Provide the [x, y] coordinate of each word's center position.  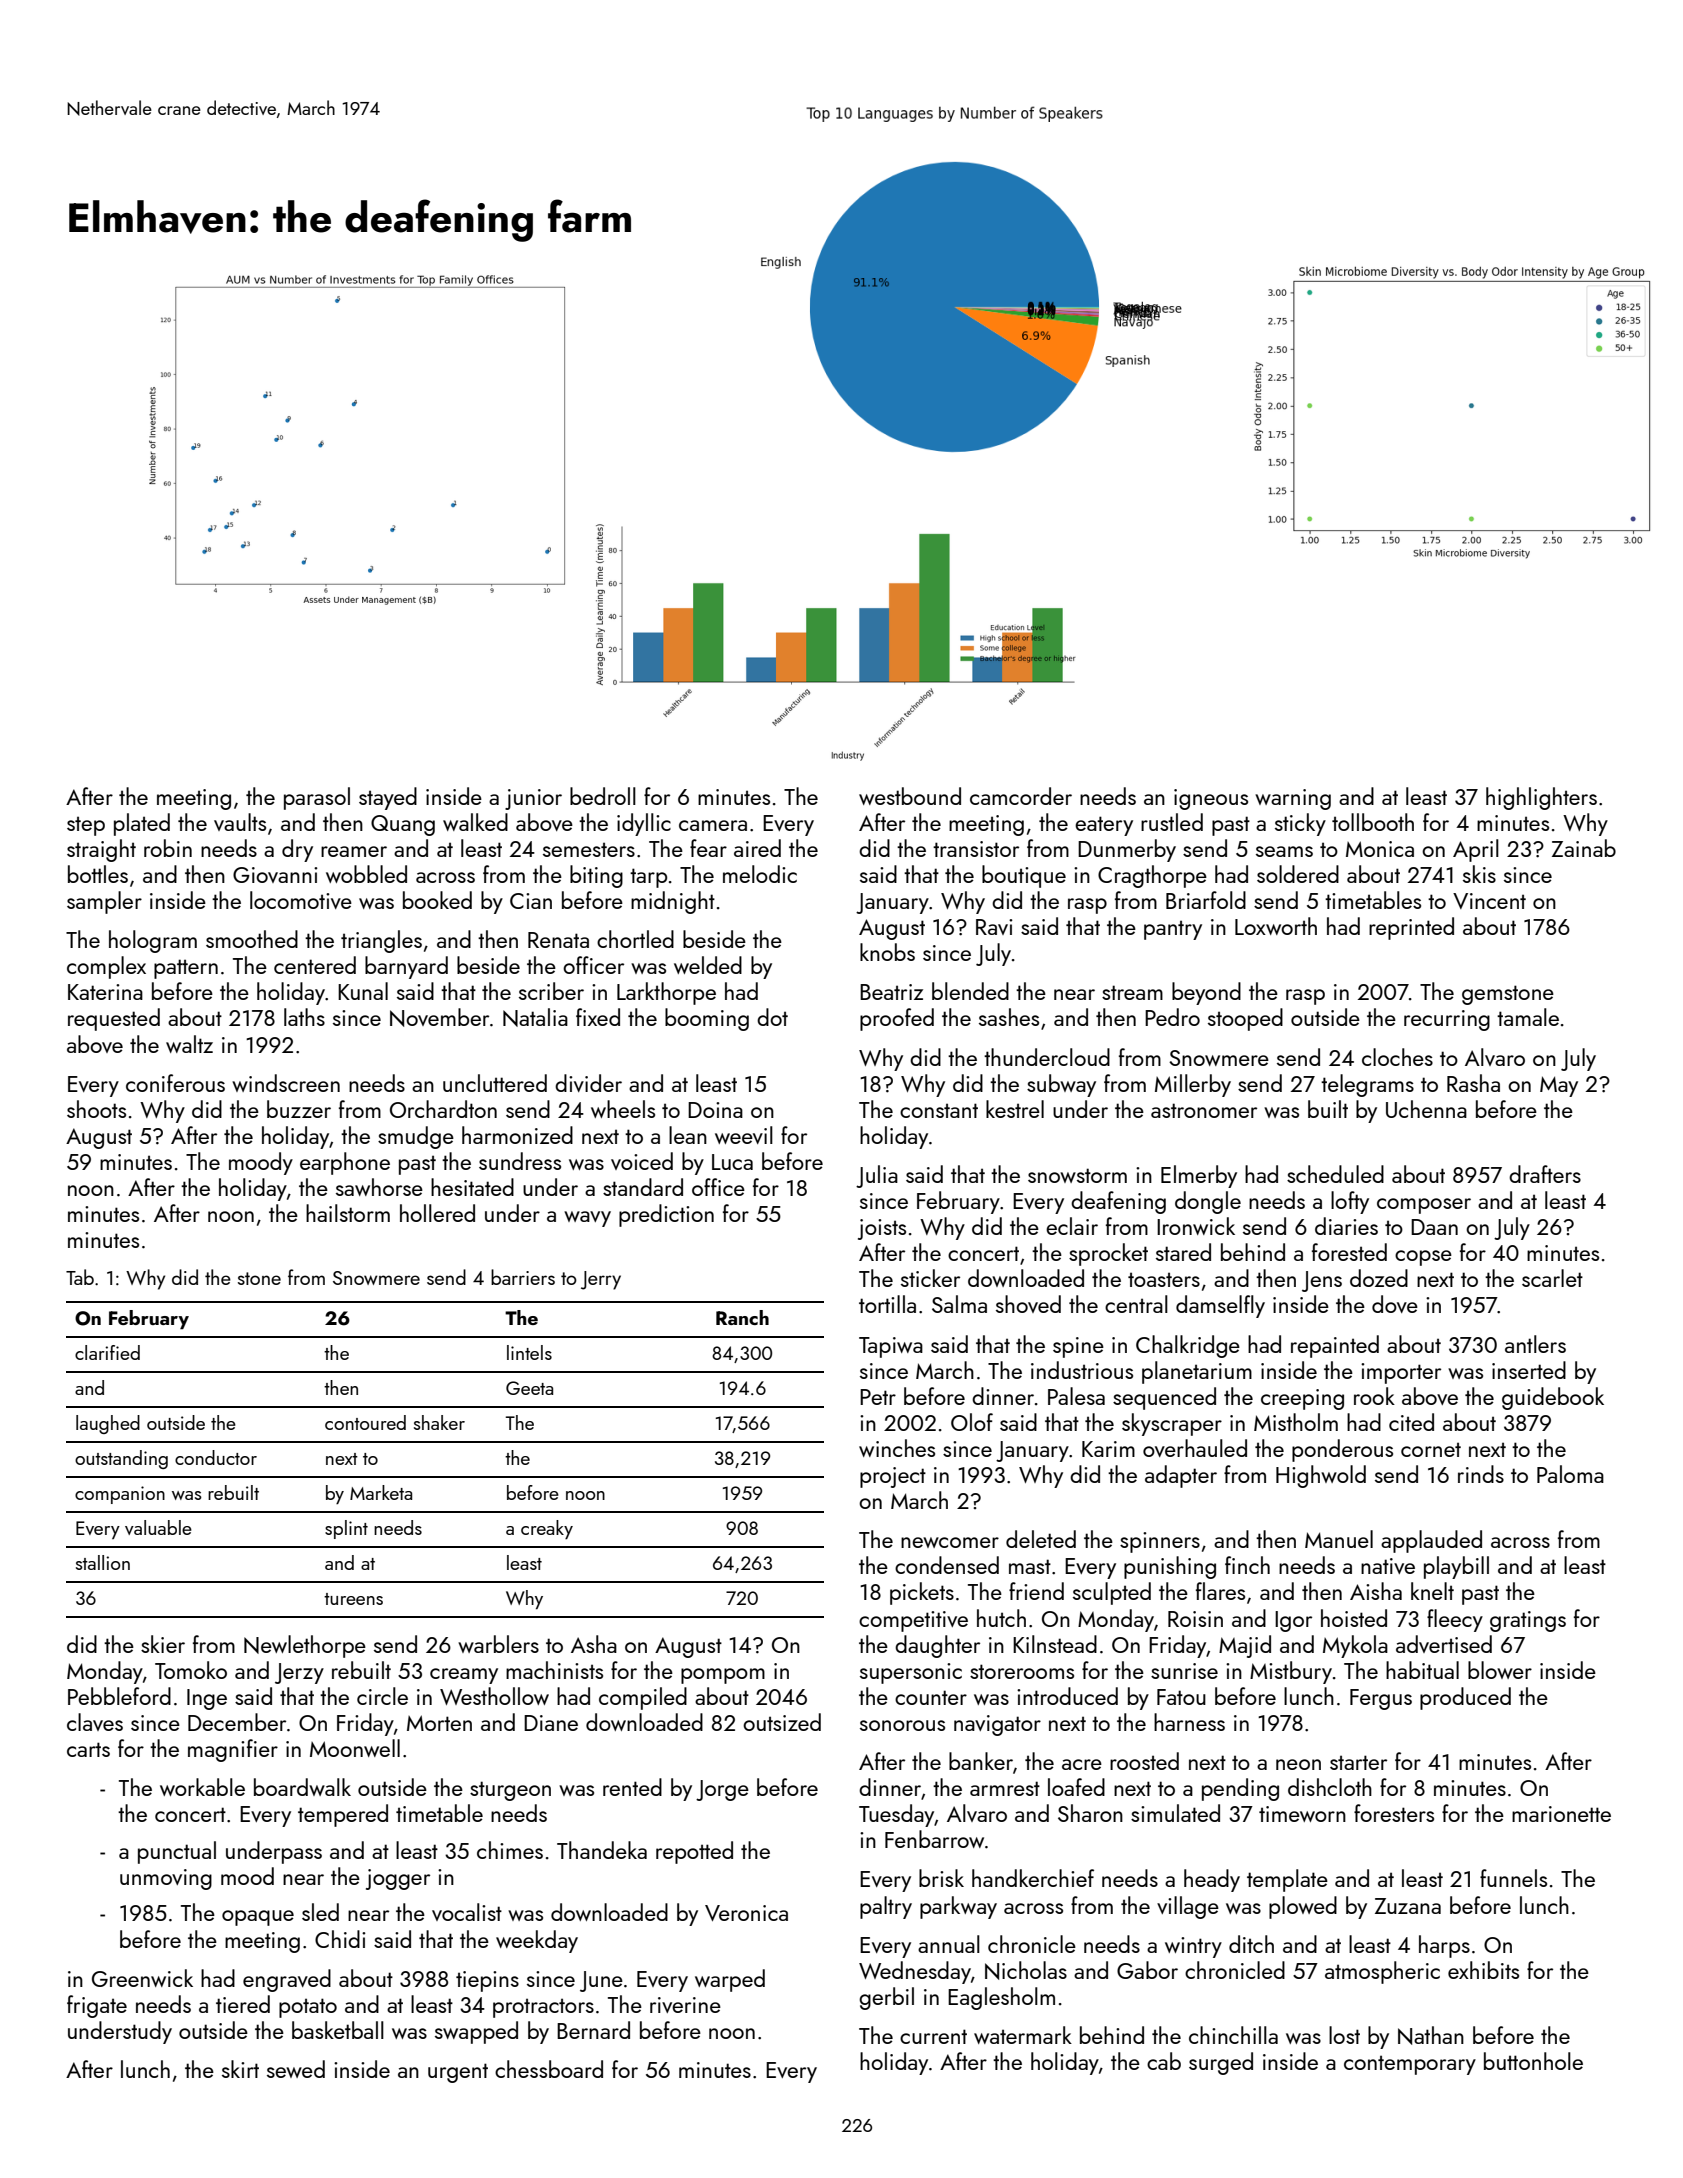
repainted [1335, 1346]
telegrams [1367, 1085]
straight [101, 850]
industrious [1082, 1370]
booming [707, 1019]
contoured [365, 1422]
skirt [240, 2069]
